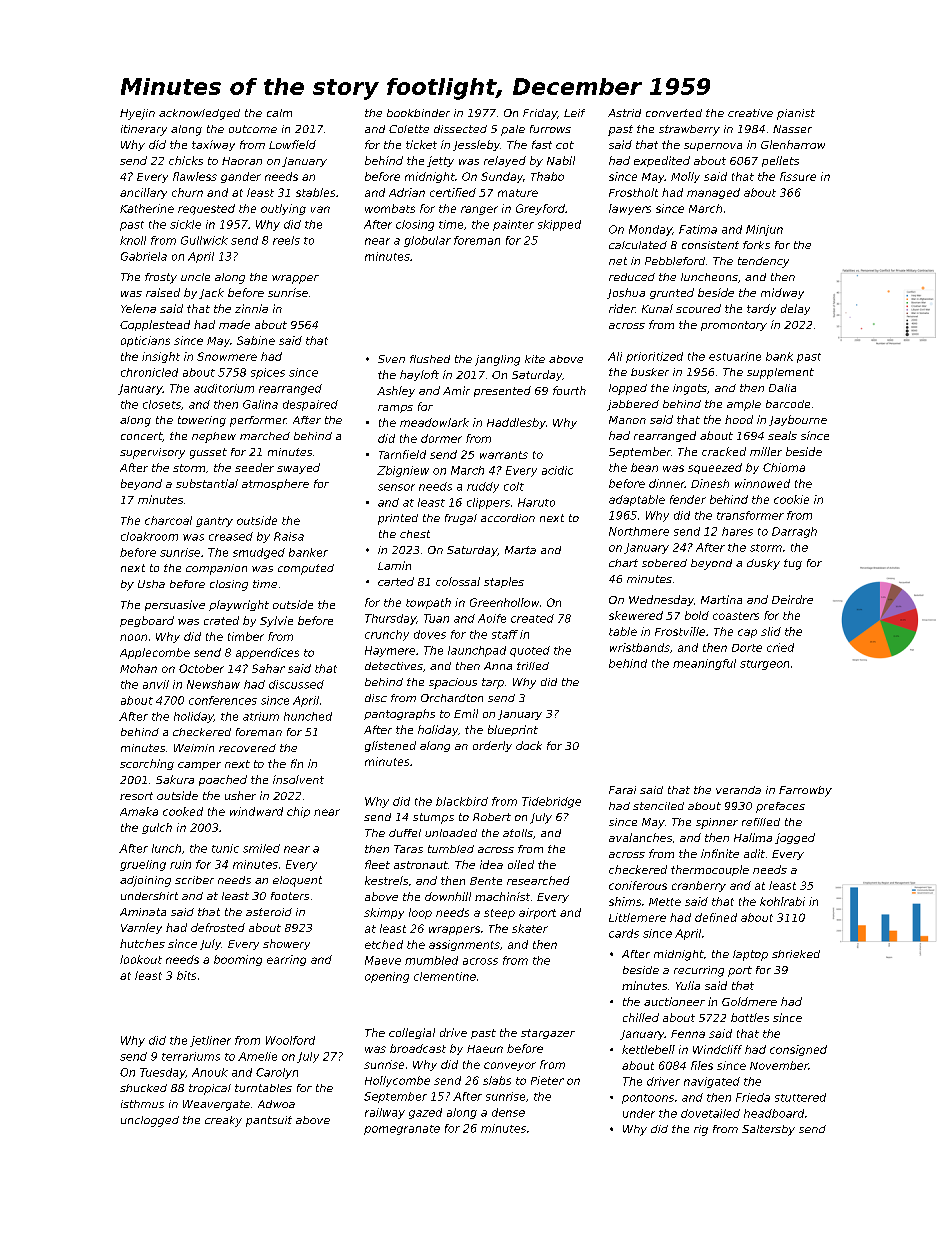 The height and width of the screenshot is (1233, 952). Describe the element at coordinates (674, 113) in the screenshot. I see `converted` at that location.
